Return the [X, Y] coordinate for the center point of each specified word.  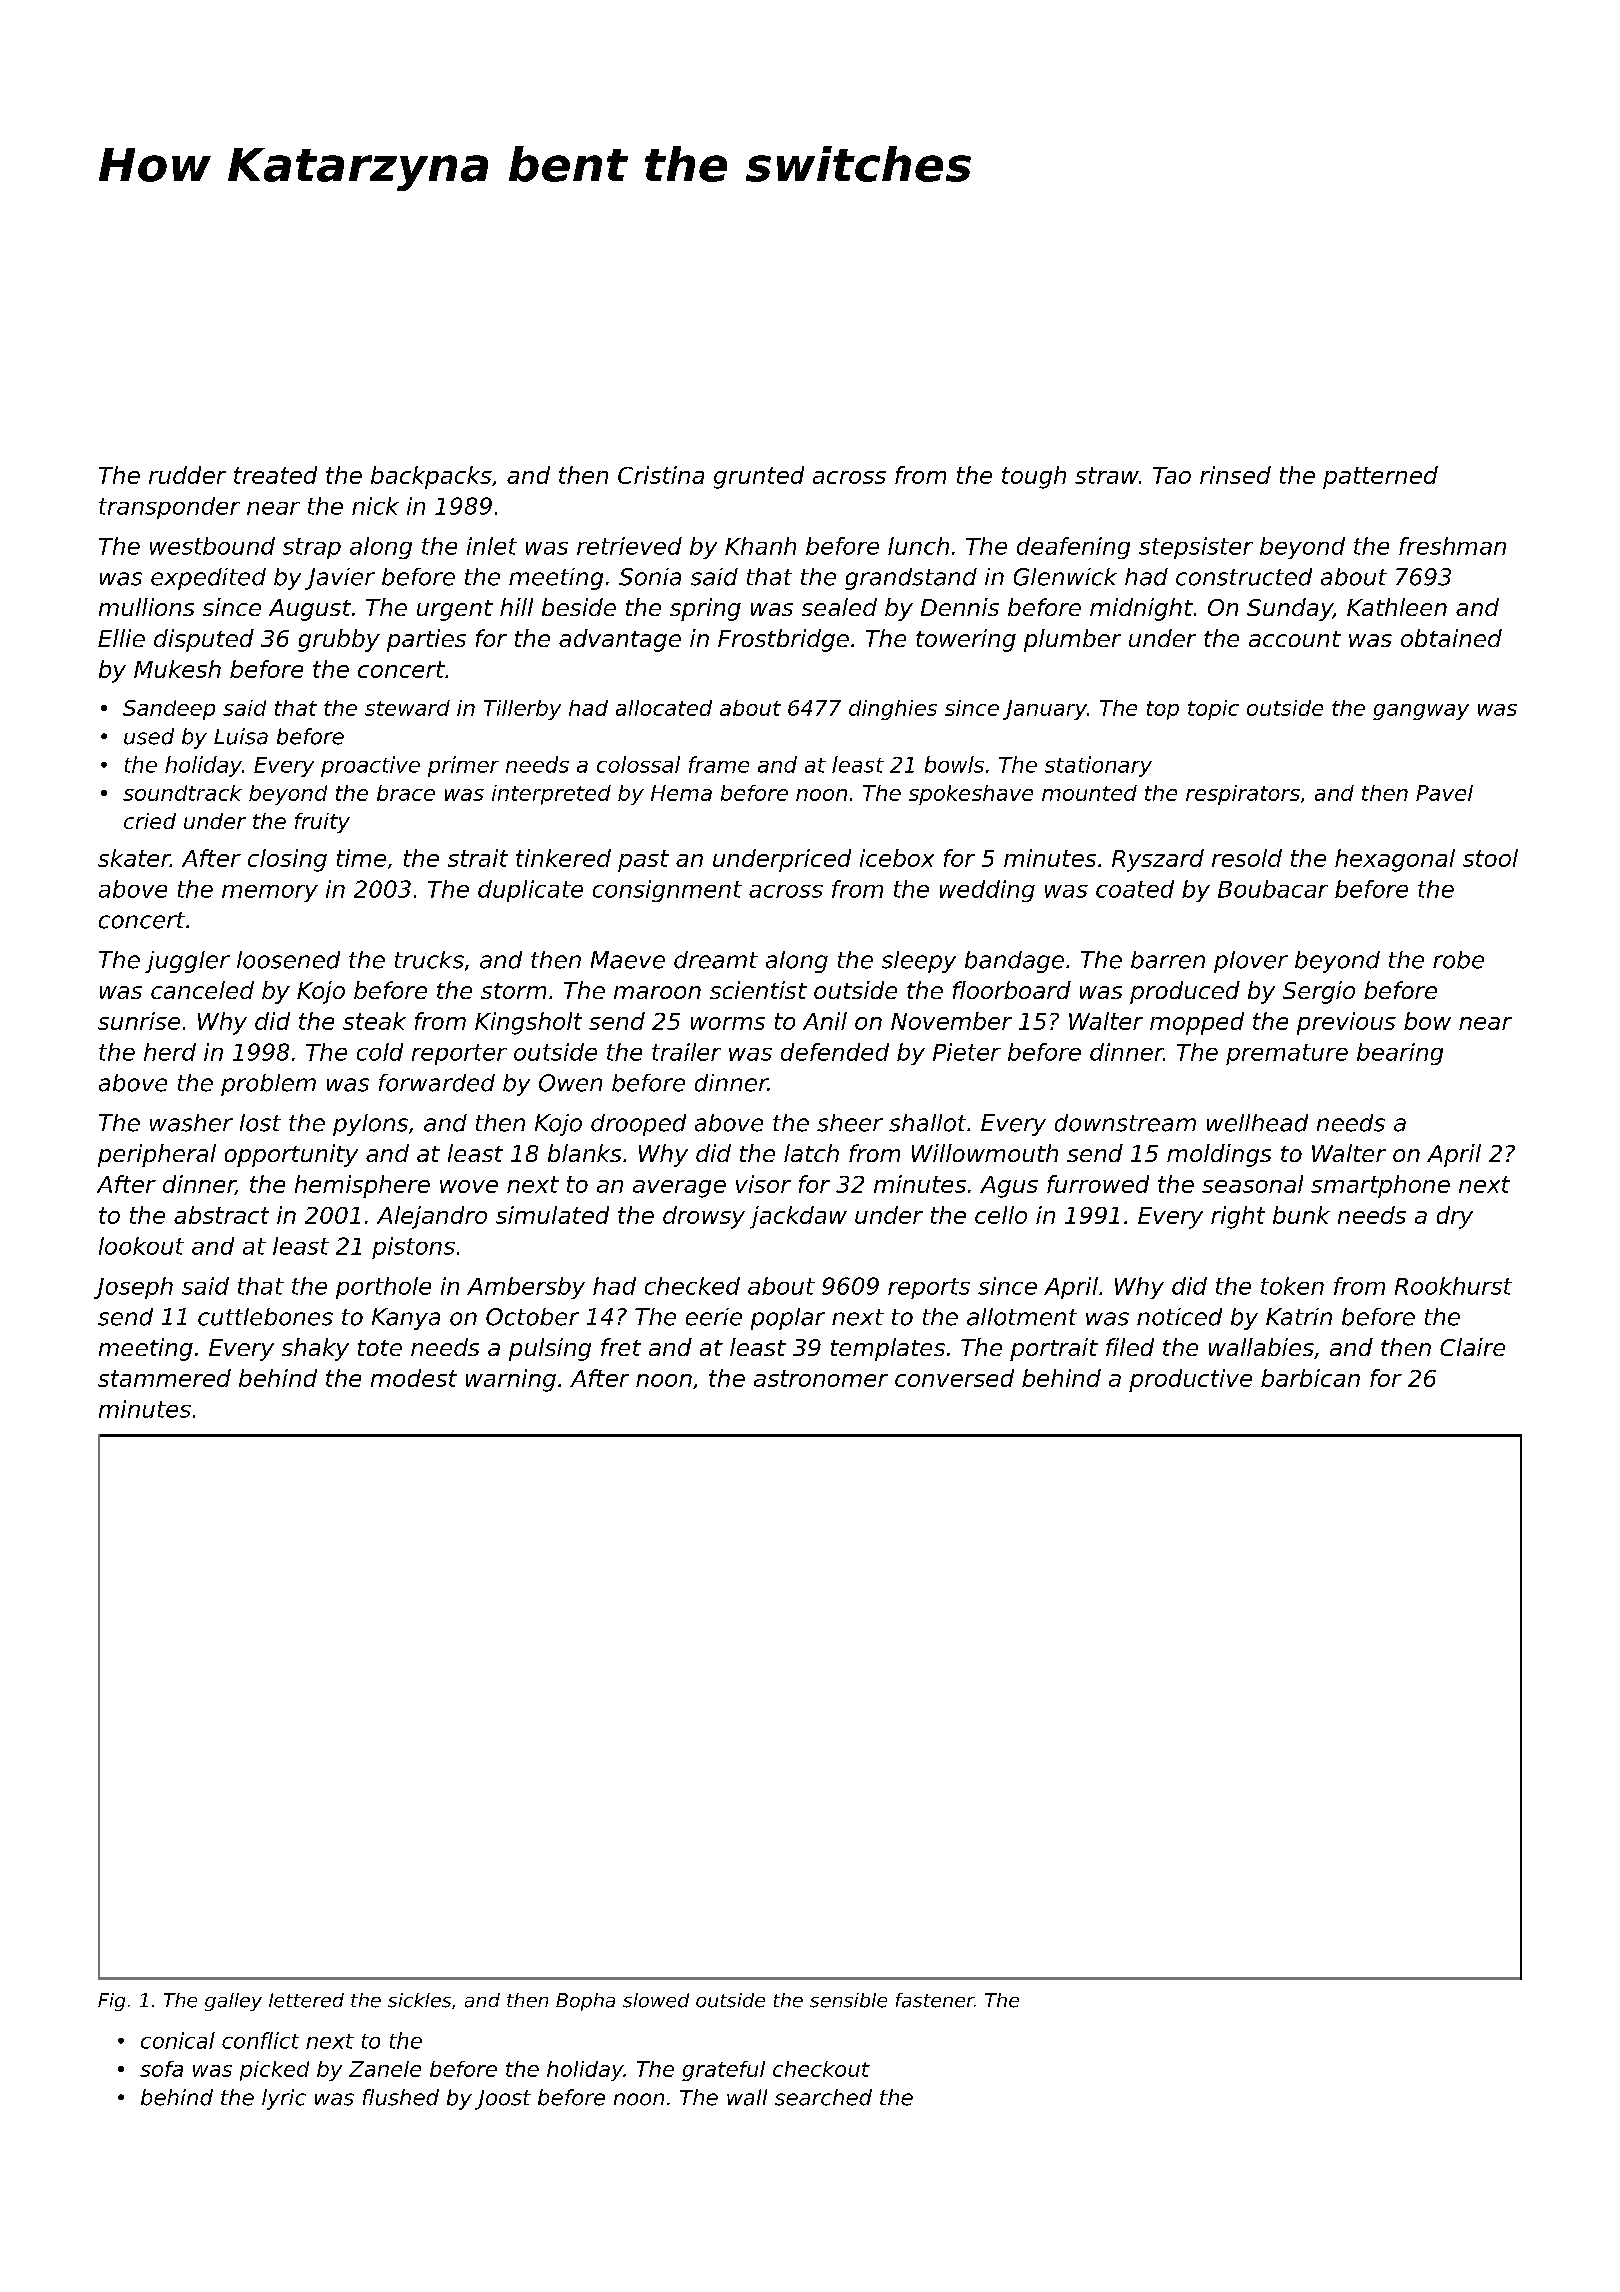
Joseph [133, 1288]
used [149, 736]
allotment [1022, 1317]
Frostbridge [783, 640]
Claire [1472, 1347]
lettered [306, 2000]
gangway [1421, 712]
